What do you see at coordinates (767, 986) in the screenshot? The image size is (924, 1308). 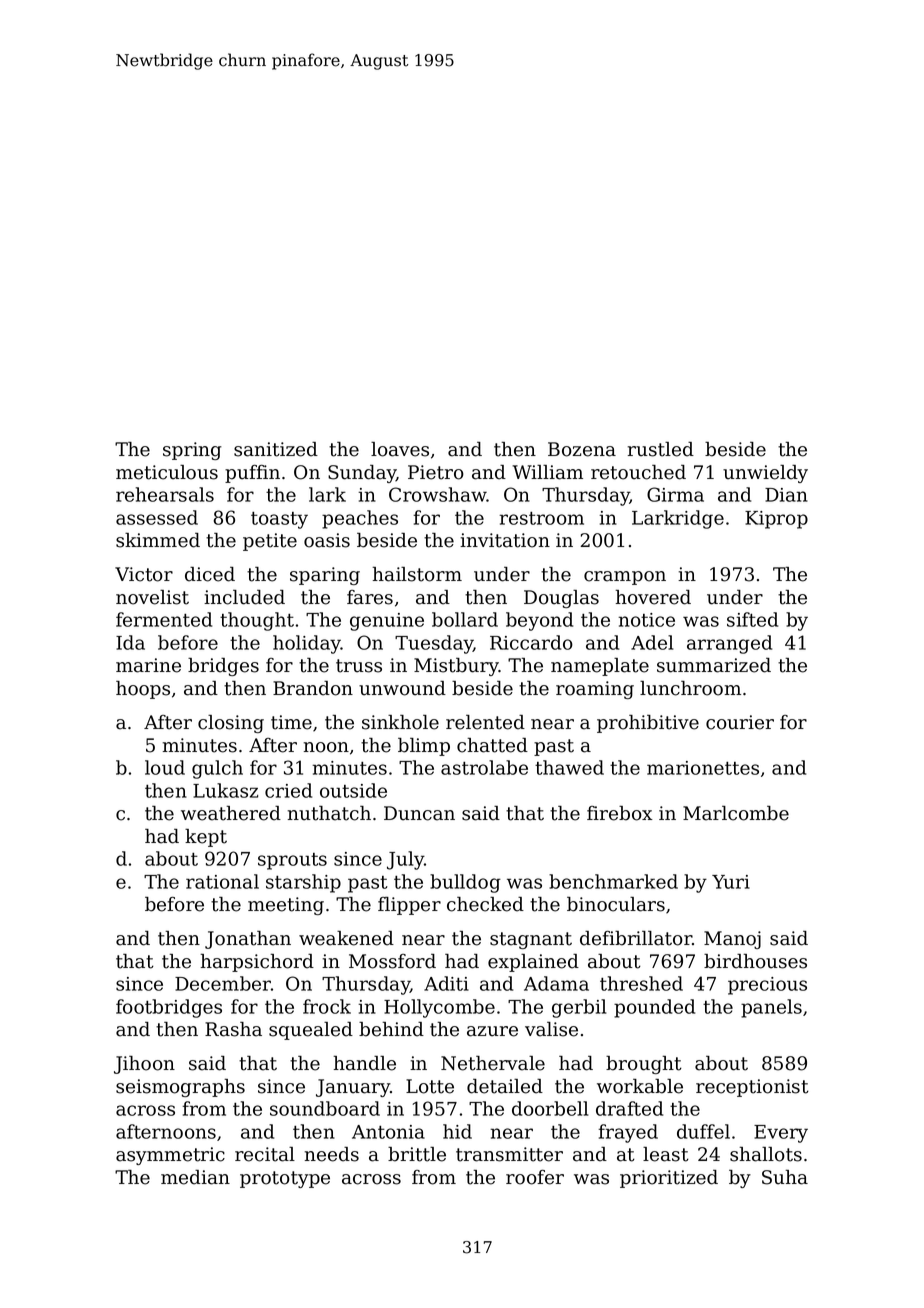 I see `precious` at bounding box center [767, 986].
